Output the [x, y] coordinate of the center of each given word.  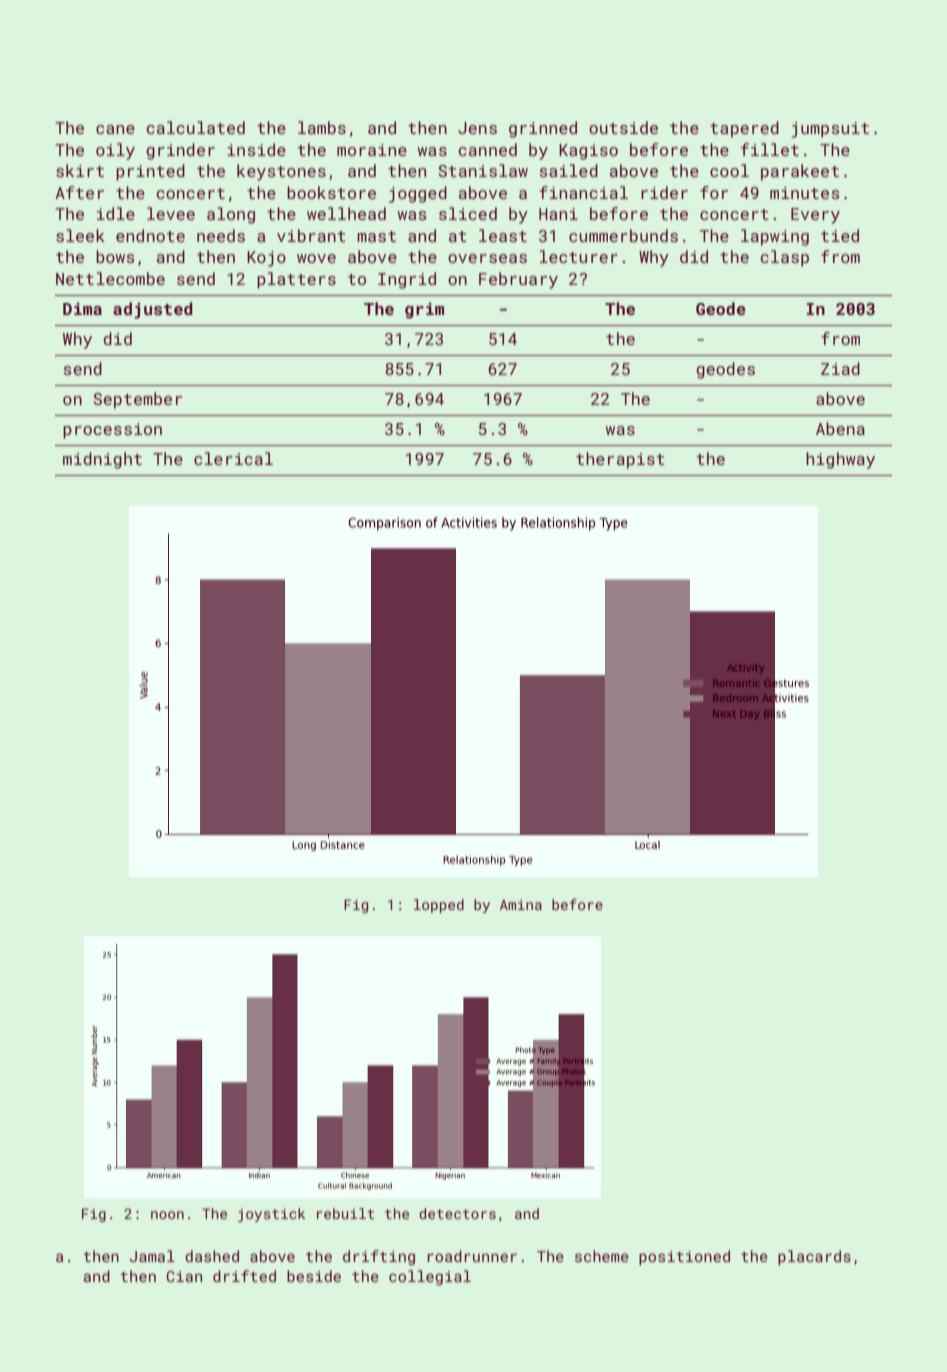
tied [840, 235]
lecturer [579, 256]
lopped [439, 906]
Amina [521, 904]
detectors [457, 1213]
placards [814, 1257]
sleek [80, 235]
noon [167, 1215]
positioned [684, 1257]
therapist [620, 460]
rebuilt [345, 1213]
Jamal [152, 1256]
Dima [82, 308]
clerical [233, 458]
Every [815, 216]
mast [376, 236]
